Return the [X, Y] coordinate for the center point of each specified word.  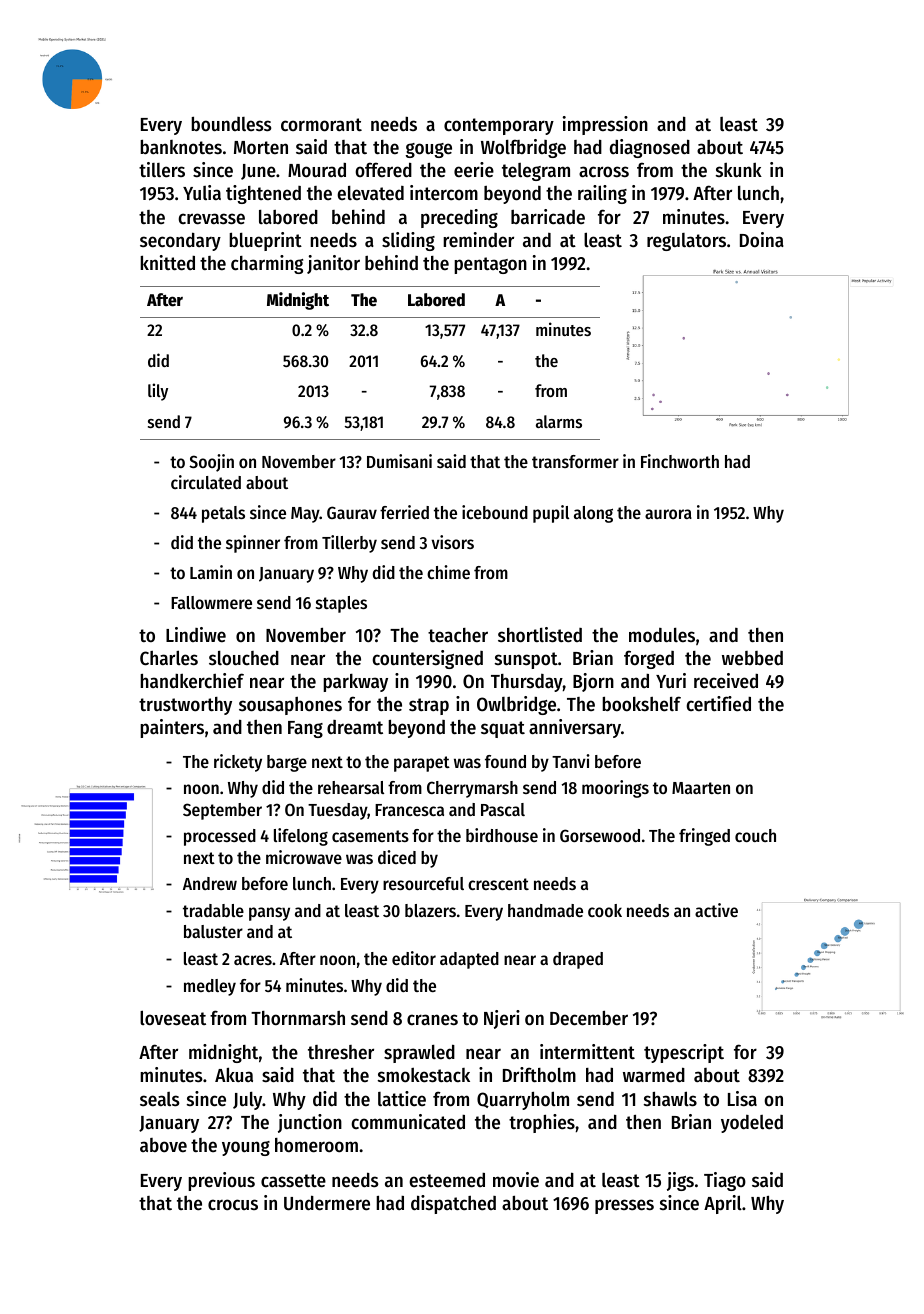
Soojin [211, 463]
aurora [668, 514]
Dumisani [399, 461]
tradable [213, 910]
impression [605, 125]
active [716, 910]
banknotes [181, 147]
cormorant [321, 125]
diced [397, 857]
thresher [341, 1052]
